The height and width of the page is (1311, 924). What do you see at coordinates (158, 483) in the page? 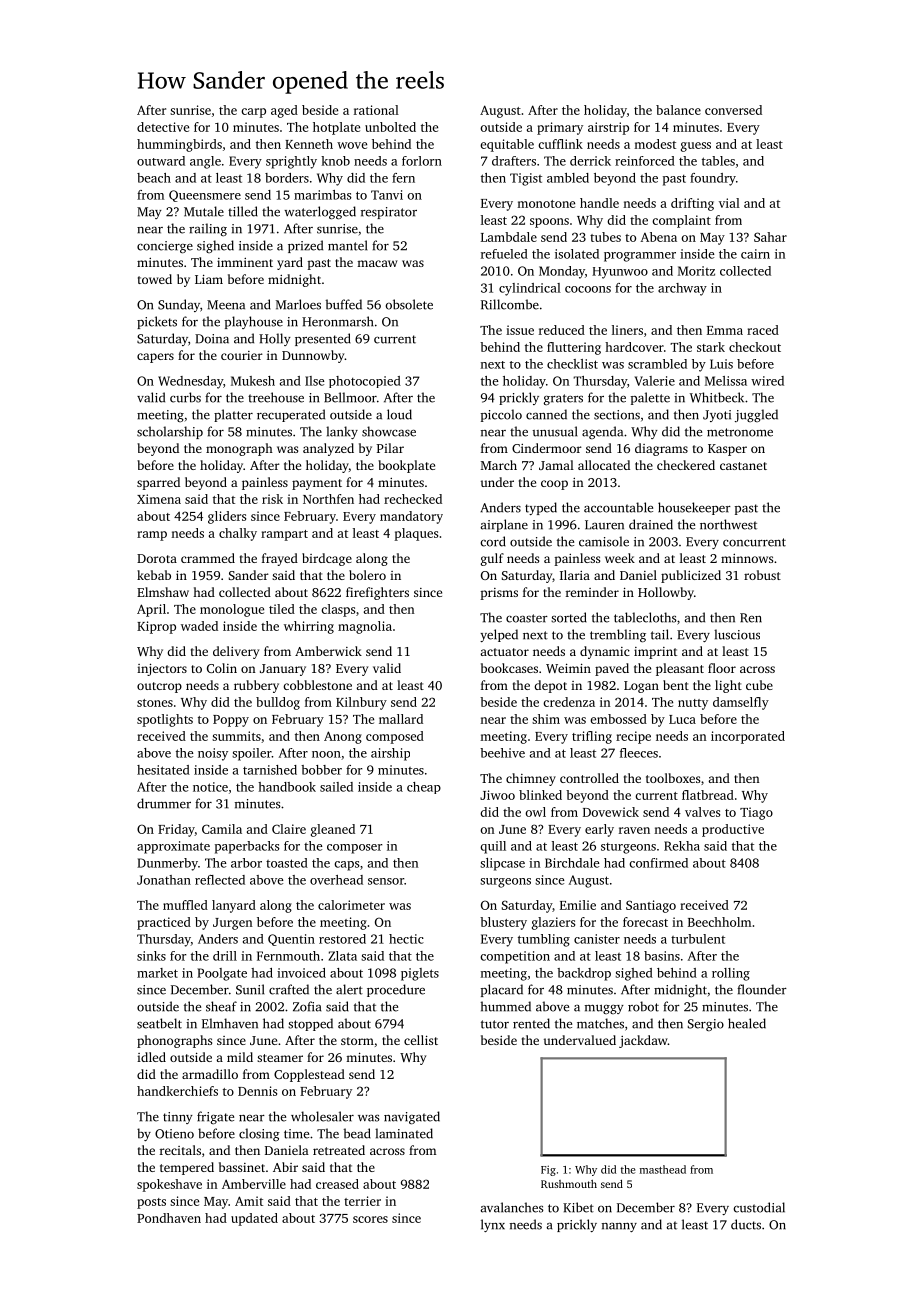
I see `sparred` at bounding box center [158, 483].
